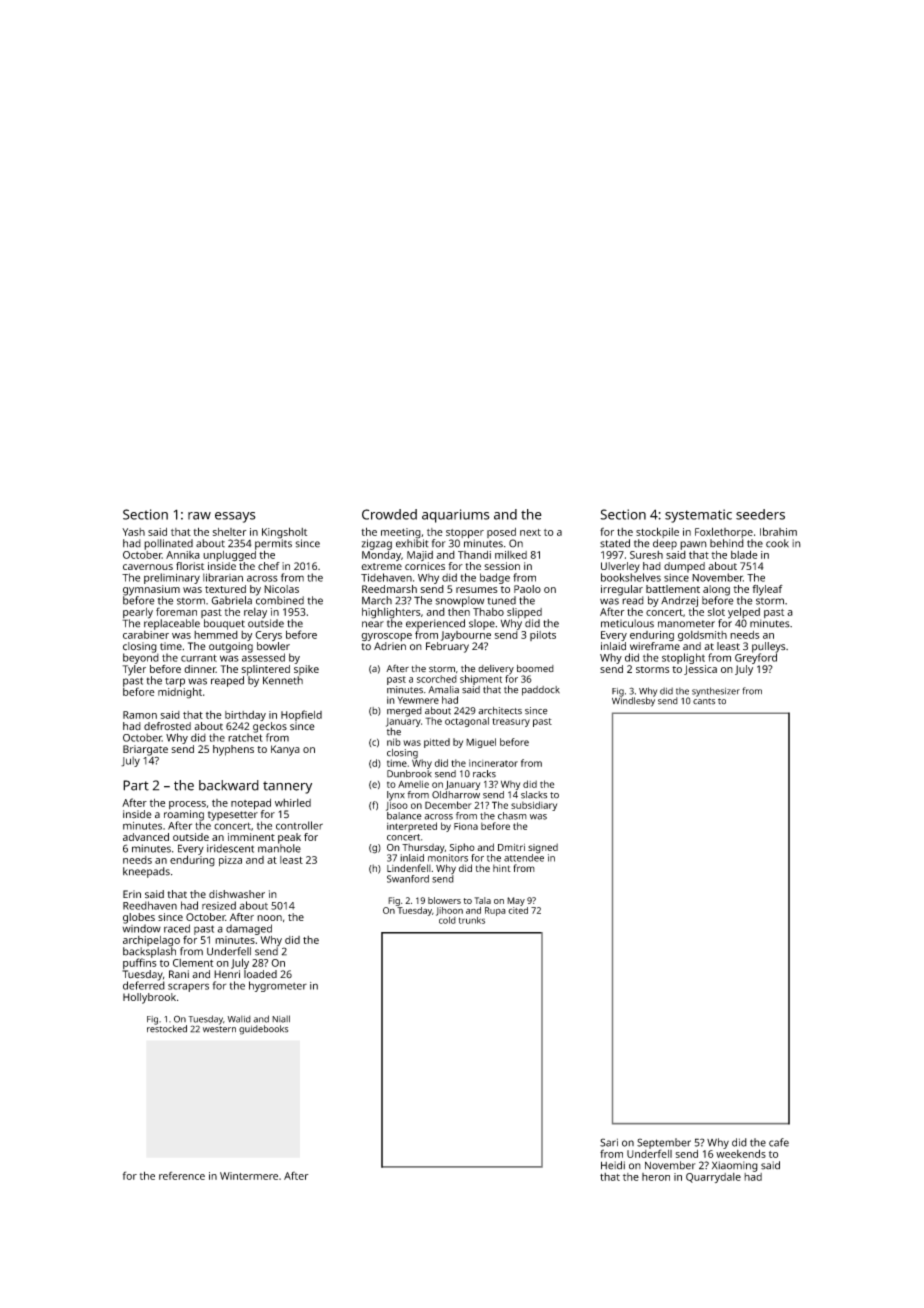  I want to click on Amalia, so click(443, 690).
